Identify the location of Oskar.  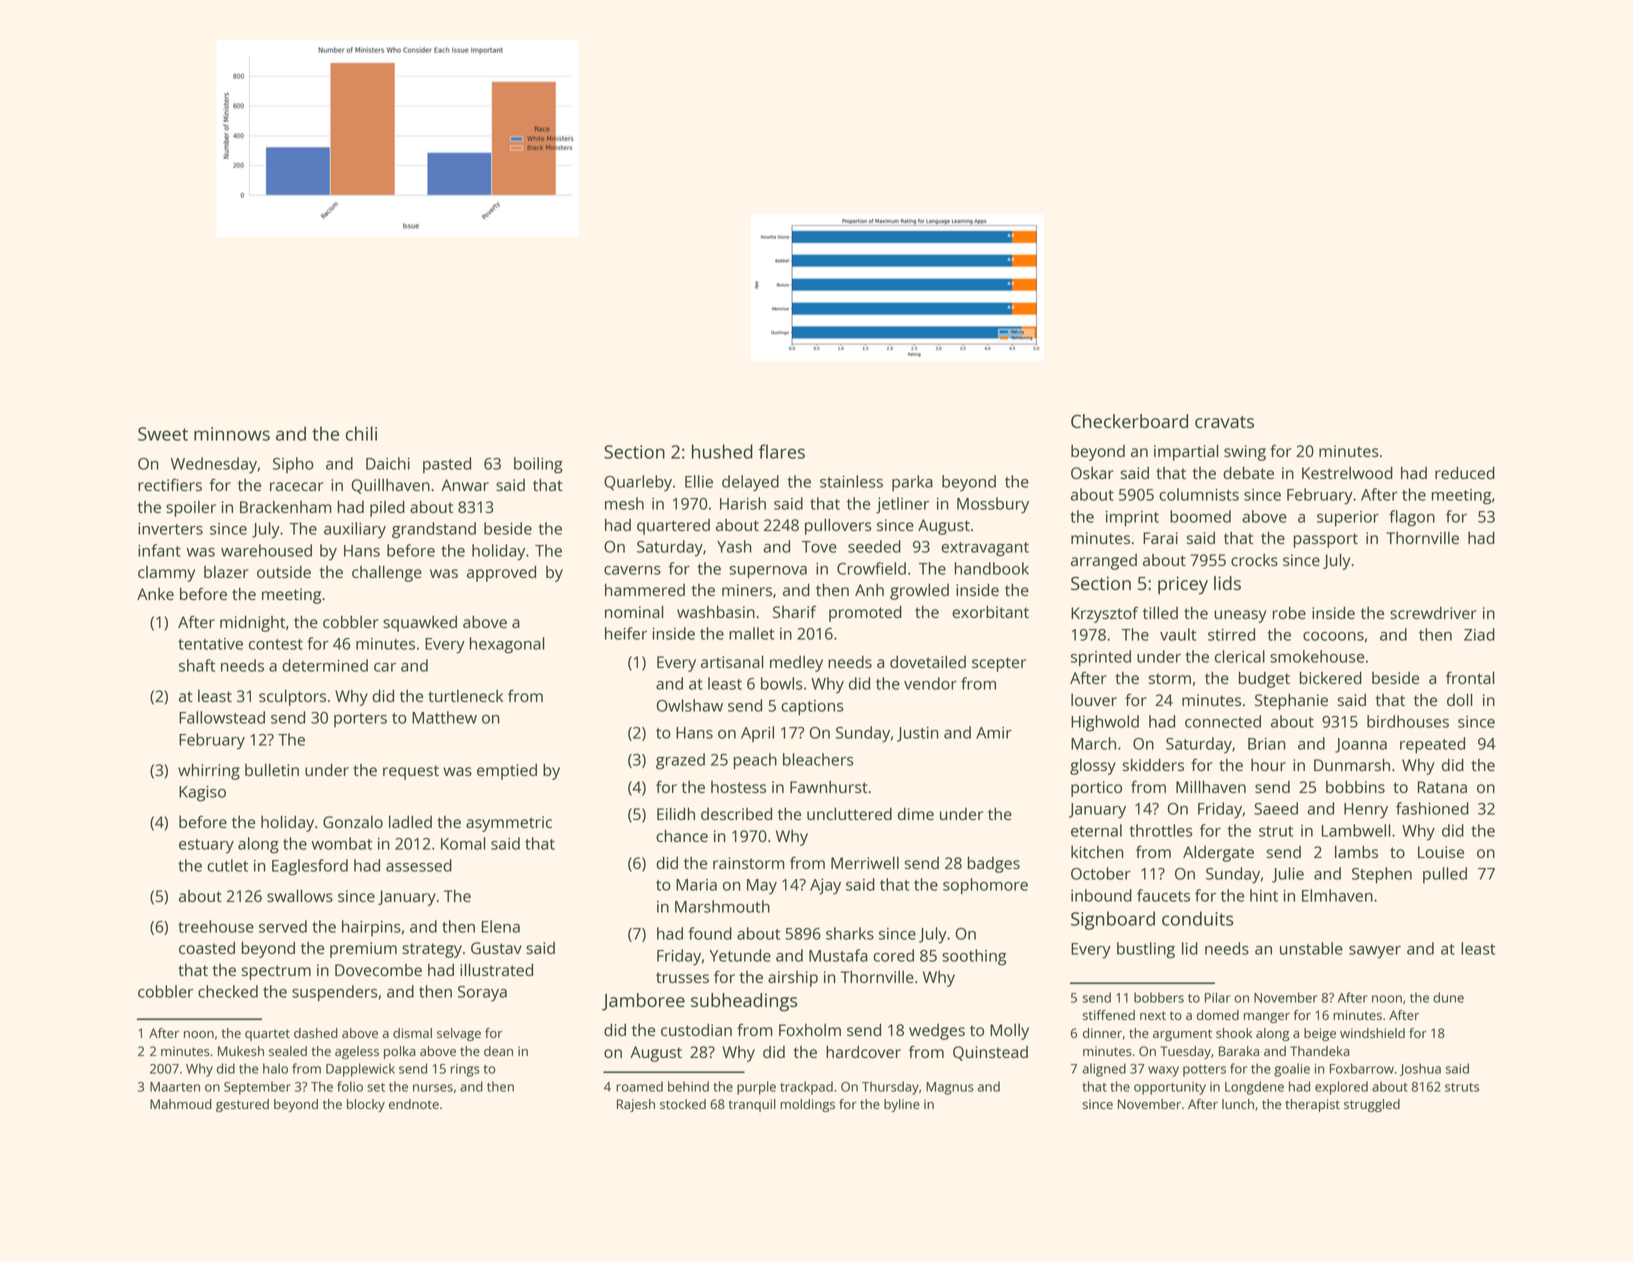
(1092, 473).
